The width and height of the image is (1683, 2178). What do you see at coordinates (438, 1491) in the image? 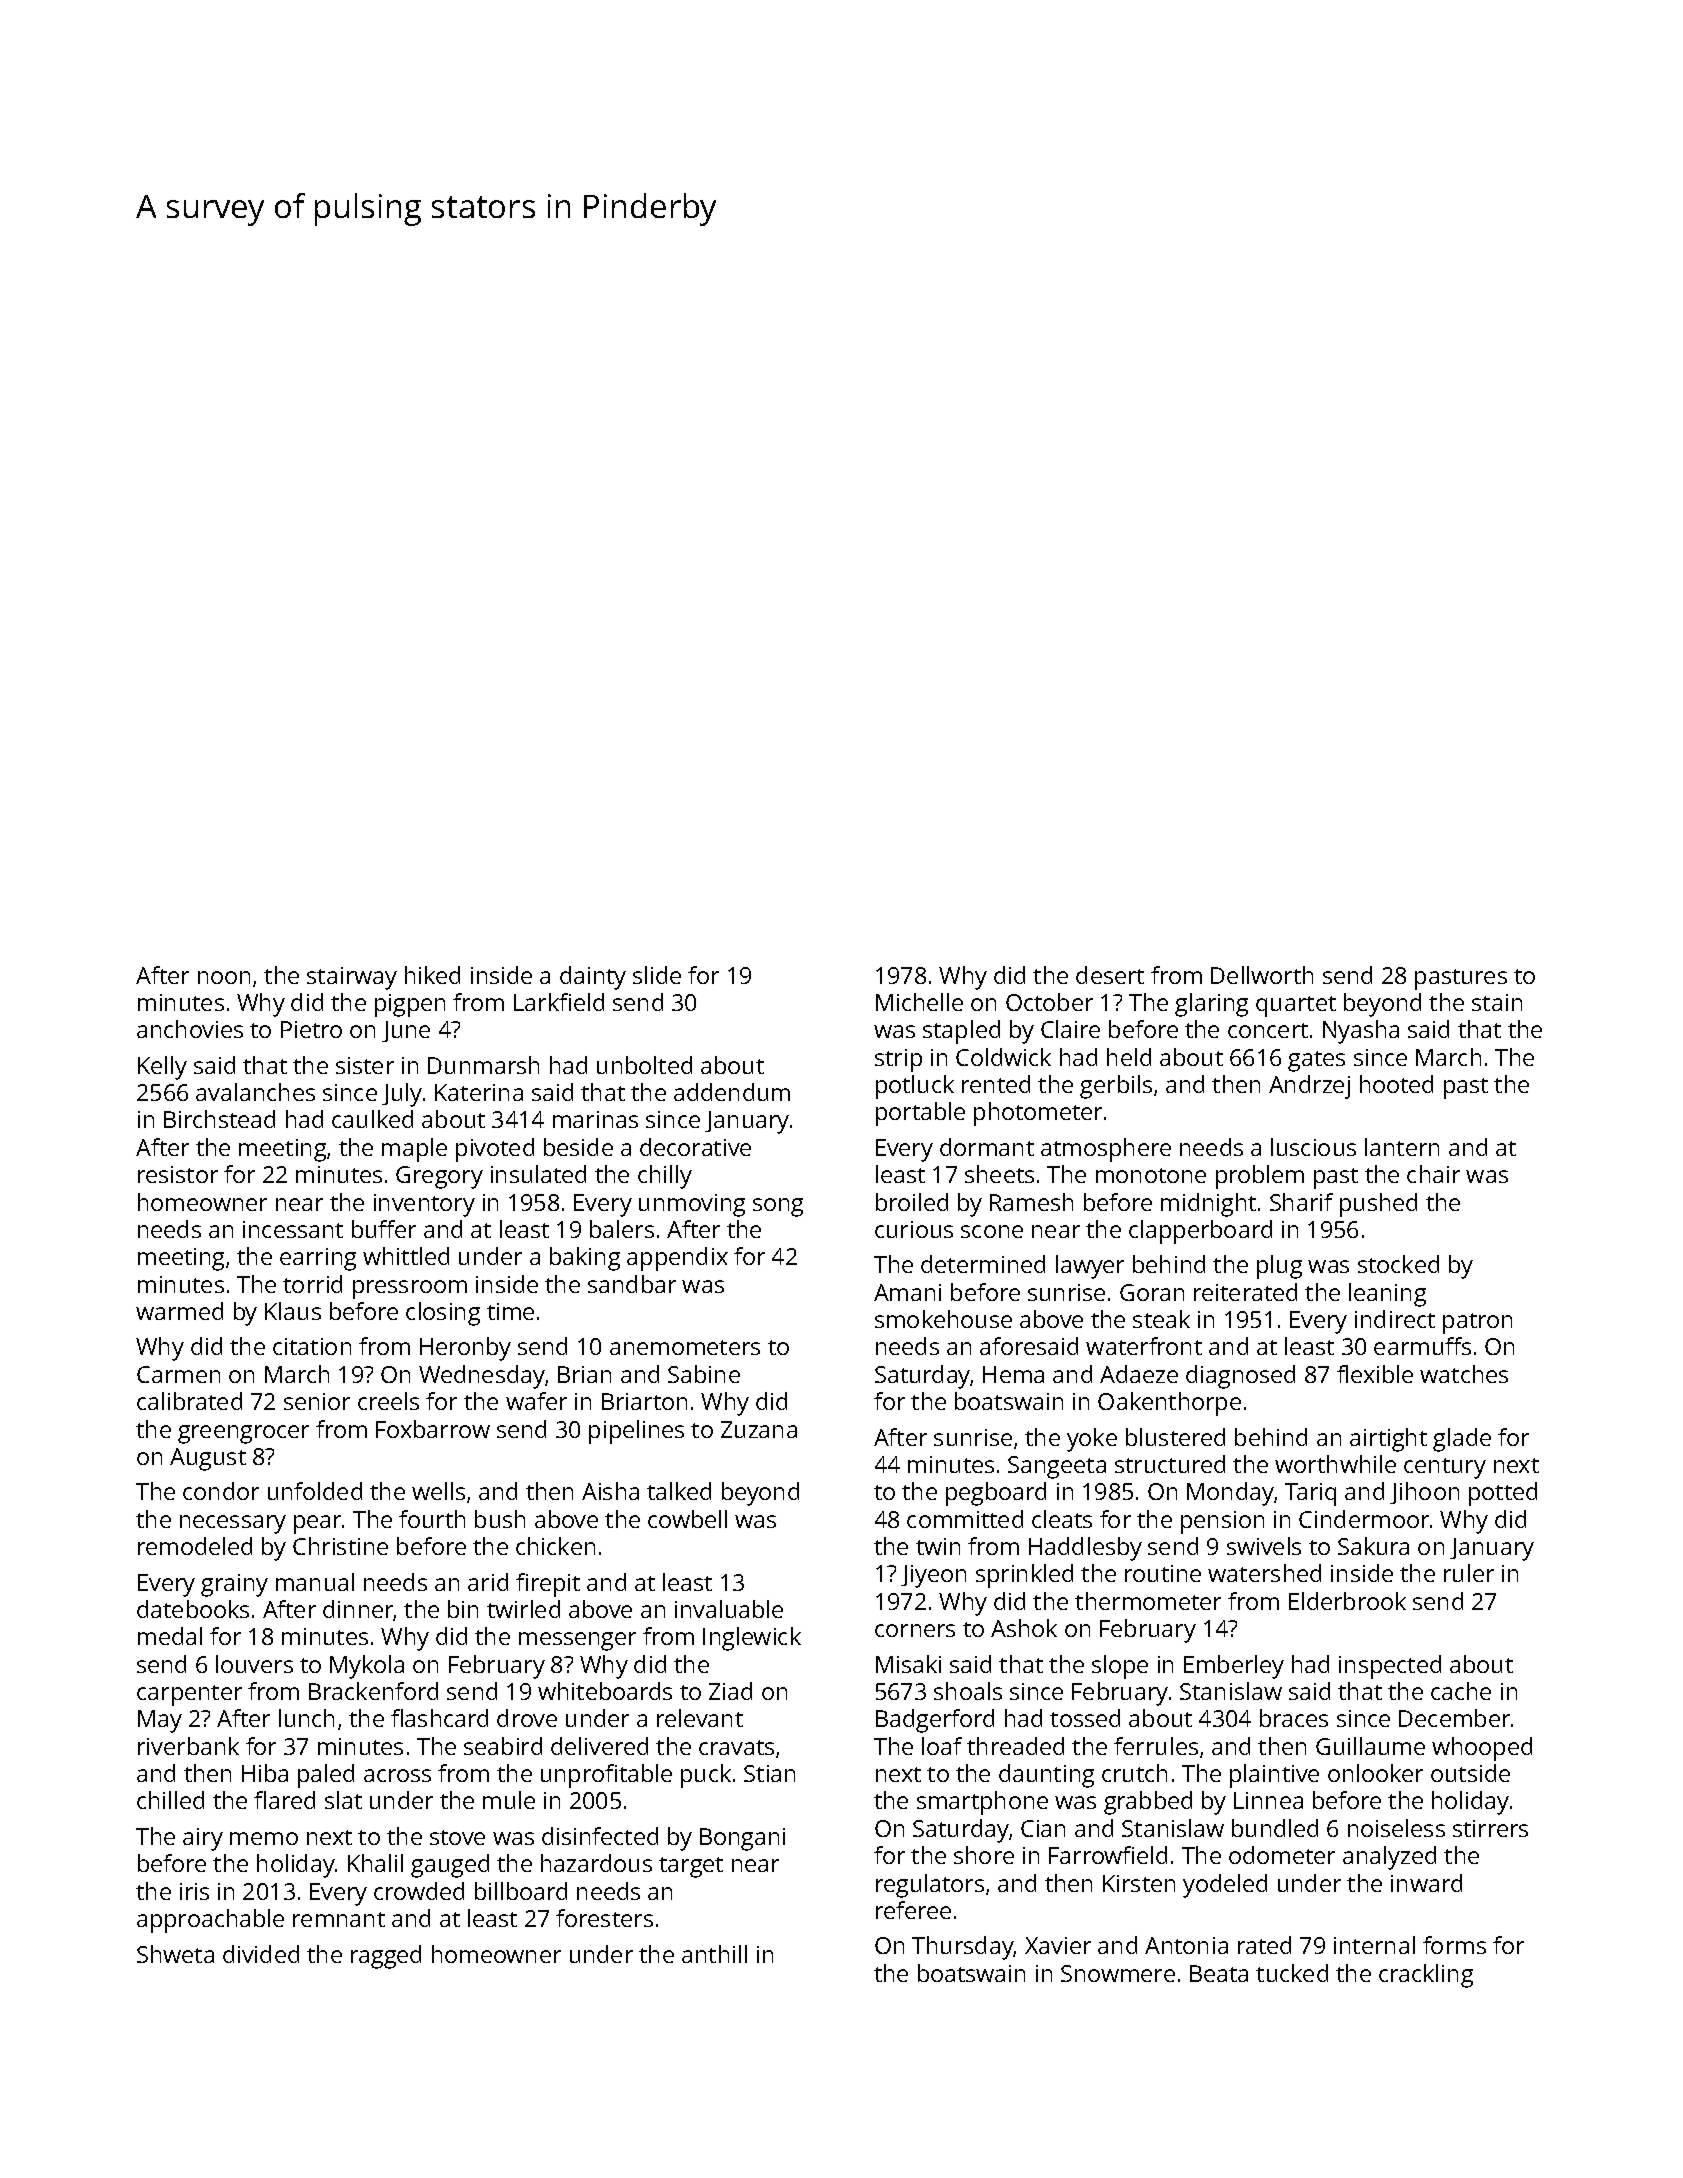
I see `wells` at bounding box center [438, 1491].
